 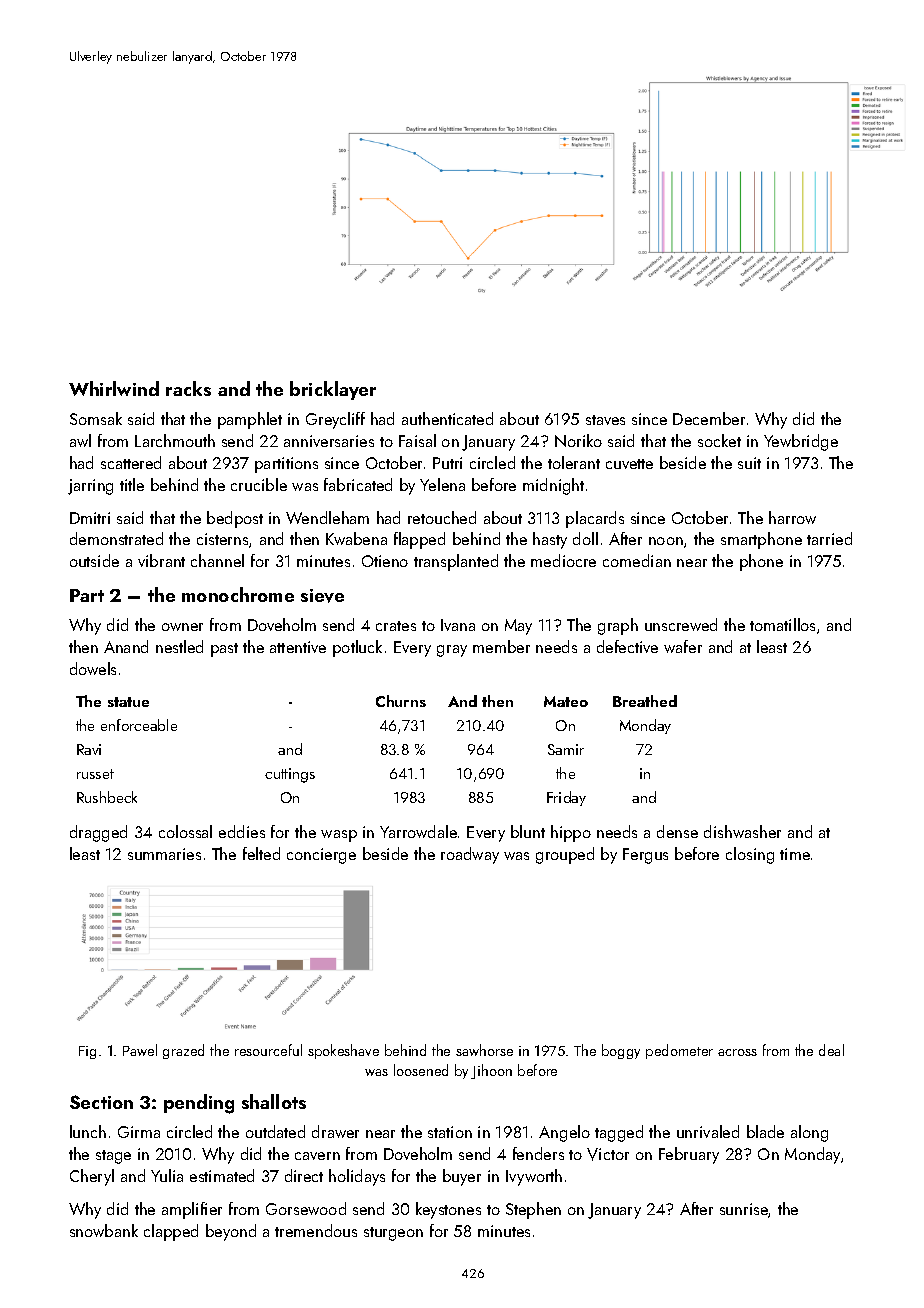 What do you see at coordinates (563, 560) in the screenshot?
I see `mediocre` at bounding box center [563, 560].
